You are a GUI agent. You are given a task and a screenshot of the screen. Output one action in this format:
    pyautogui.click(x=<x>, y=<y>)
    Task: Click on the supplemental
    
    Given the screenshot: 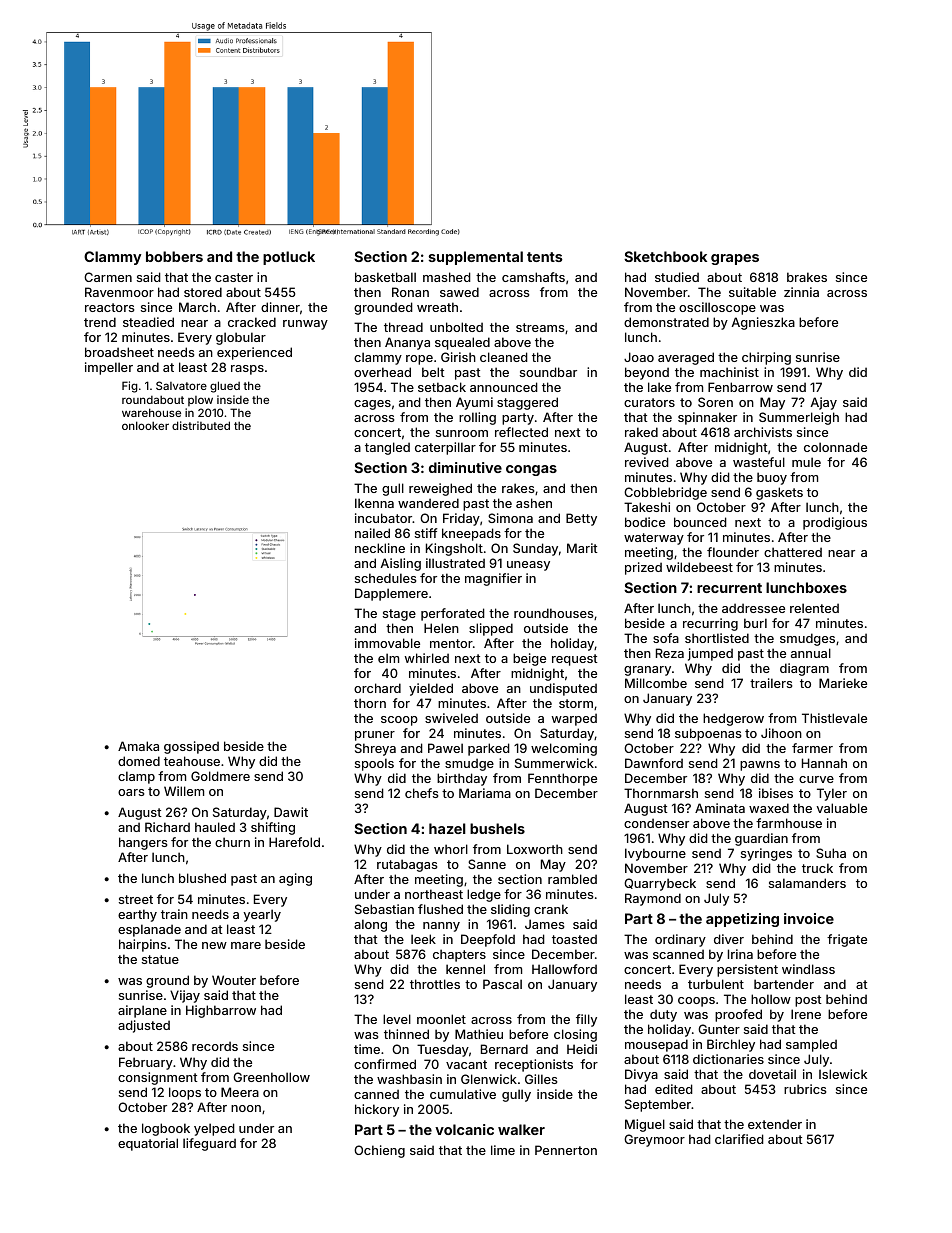 What is the action you would take?
    pyautogui.click(x=476, y=258)
